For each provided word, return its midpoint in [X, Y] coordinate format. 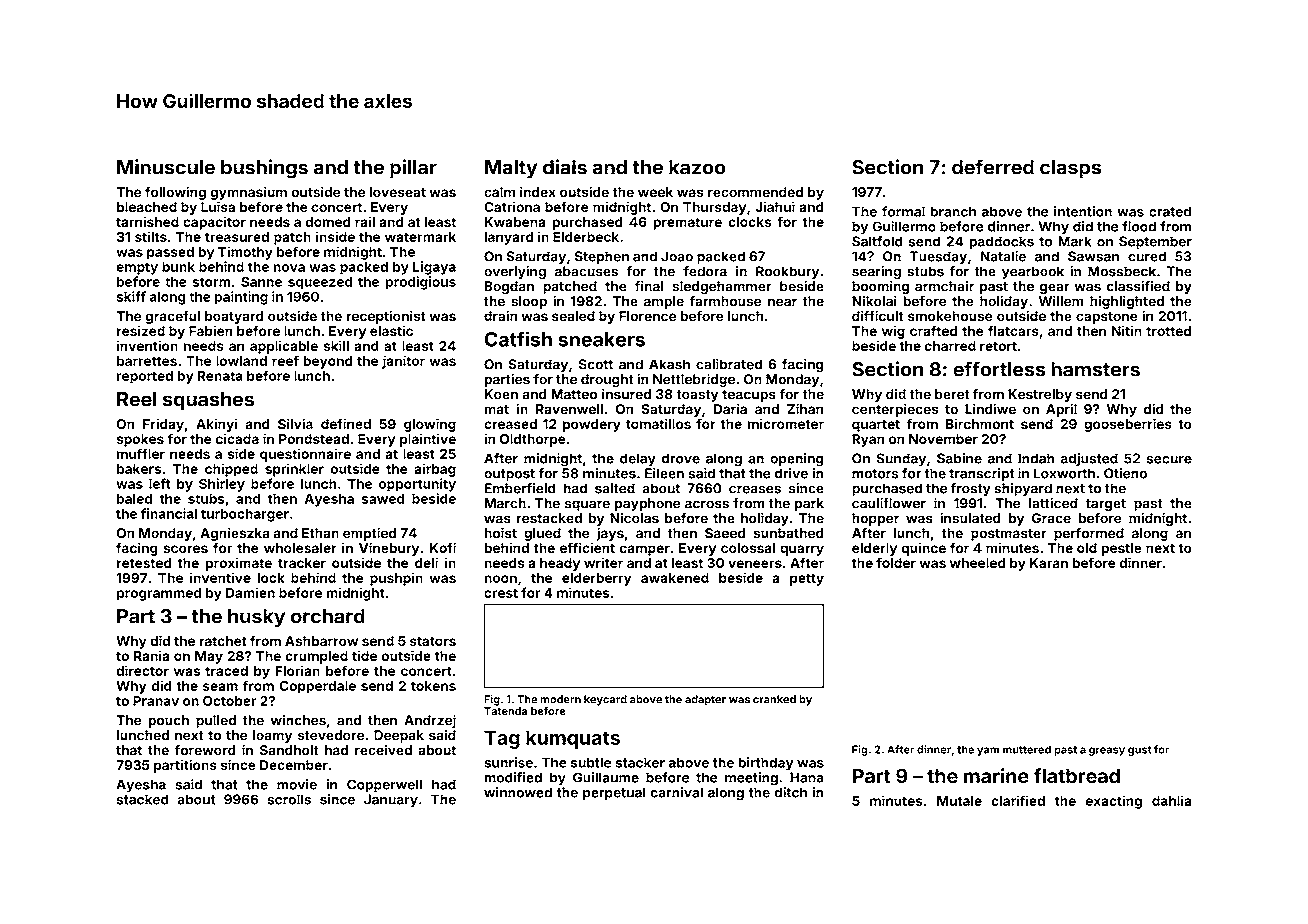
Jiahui [775, 206]
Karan [1049, 563]
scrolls [289, 799]
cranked [774, 699]
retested [144, 563]
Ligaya [434, 268]
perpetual [614, 794]
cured [1147, 256]
